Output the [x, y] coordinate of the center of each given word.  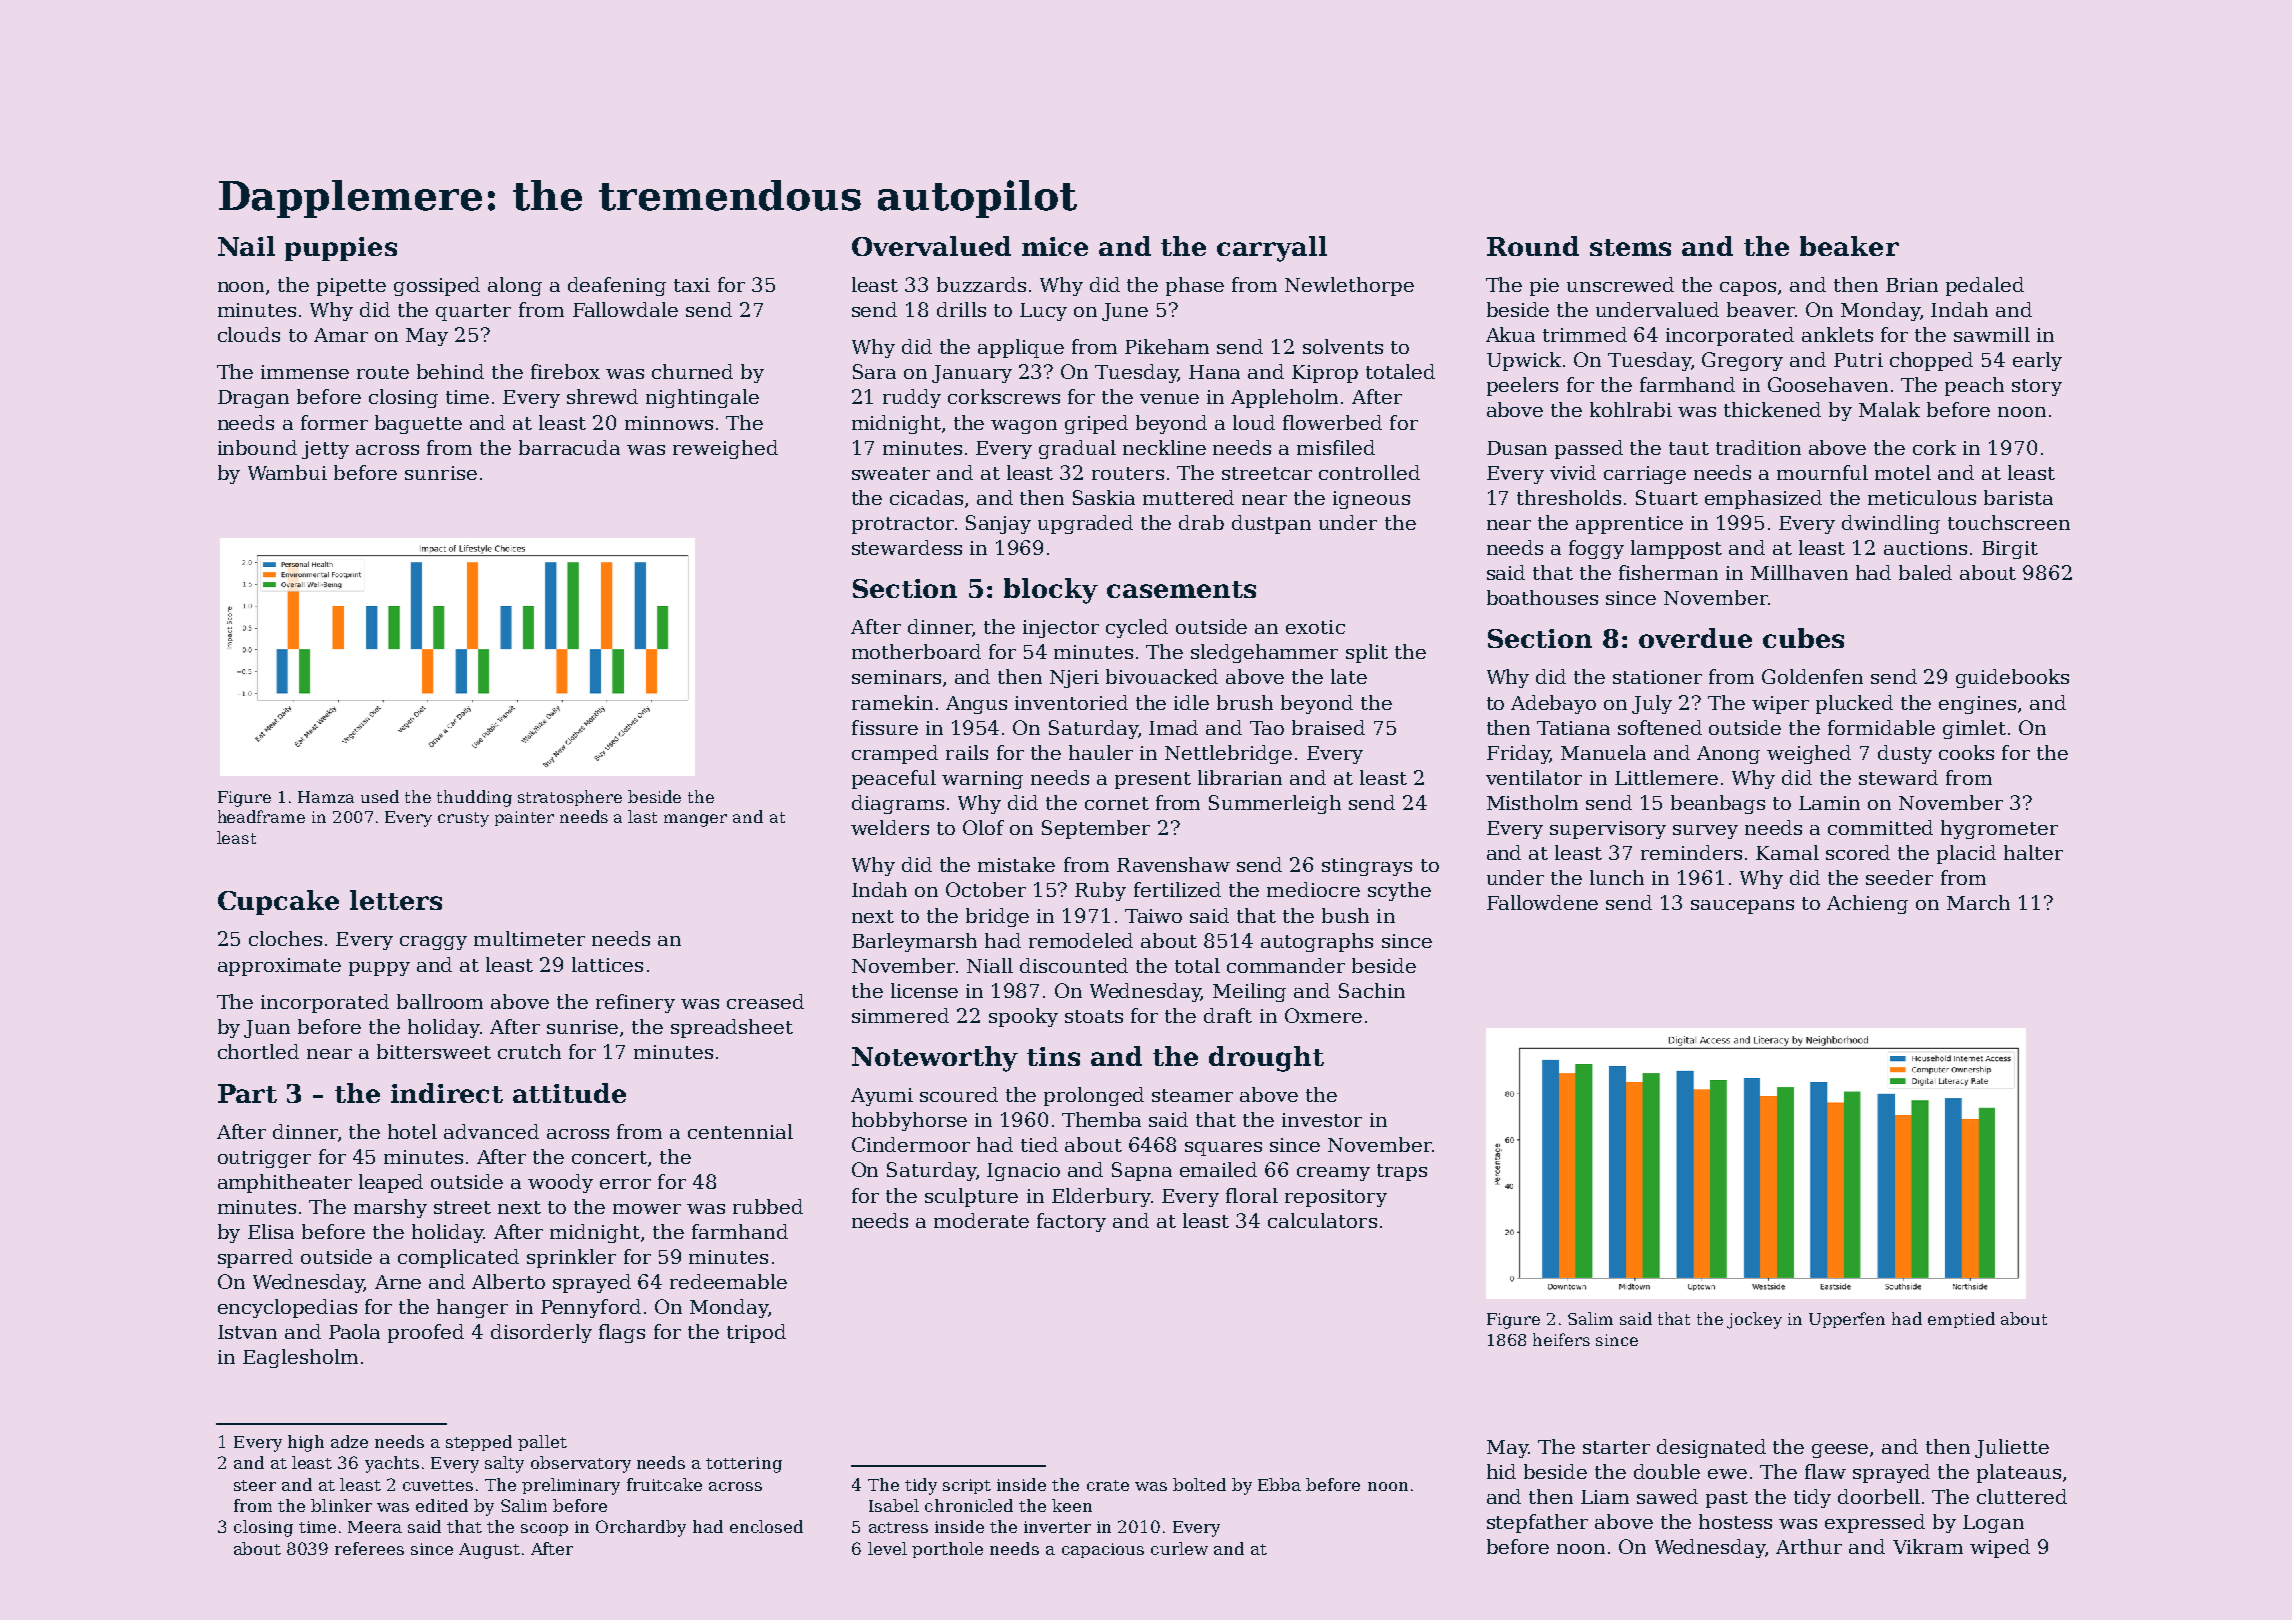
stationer [1657, 677]
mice [1055, 246]
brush [1245, 702]
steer [255, 1485]
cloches [285, 938]
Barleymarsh [914, 942]
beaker [1849, 246]
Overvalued [931, 246]
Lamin [1829, 803]
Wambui [287, 472]
